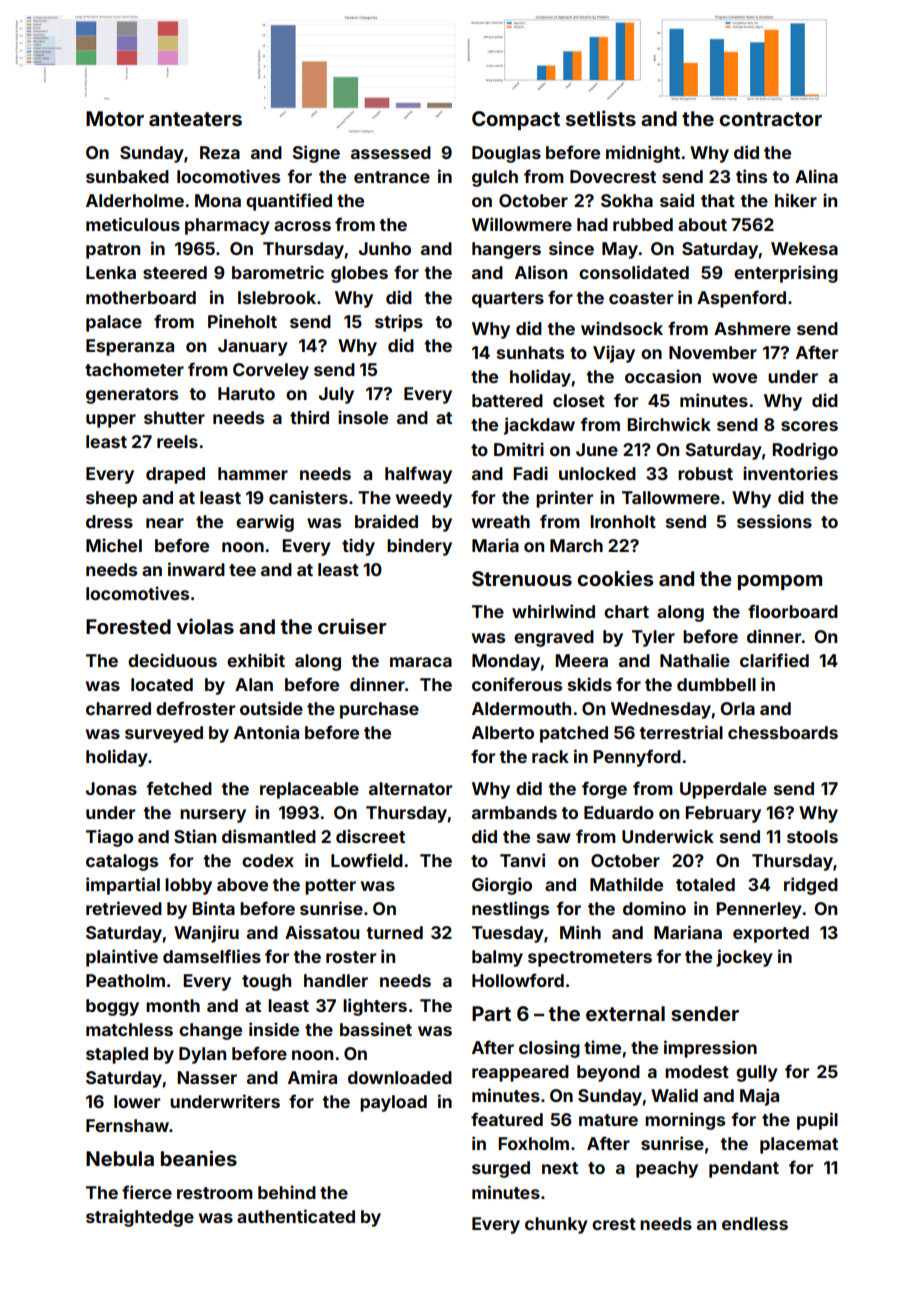 This screenshot has height=1308, width=924. Describe the element at coordinates (213, 816) in the screenshot. I see `nursery` at that location.
